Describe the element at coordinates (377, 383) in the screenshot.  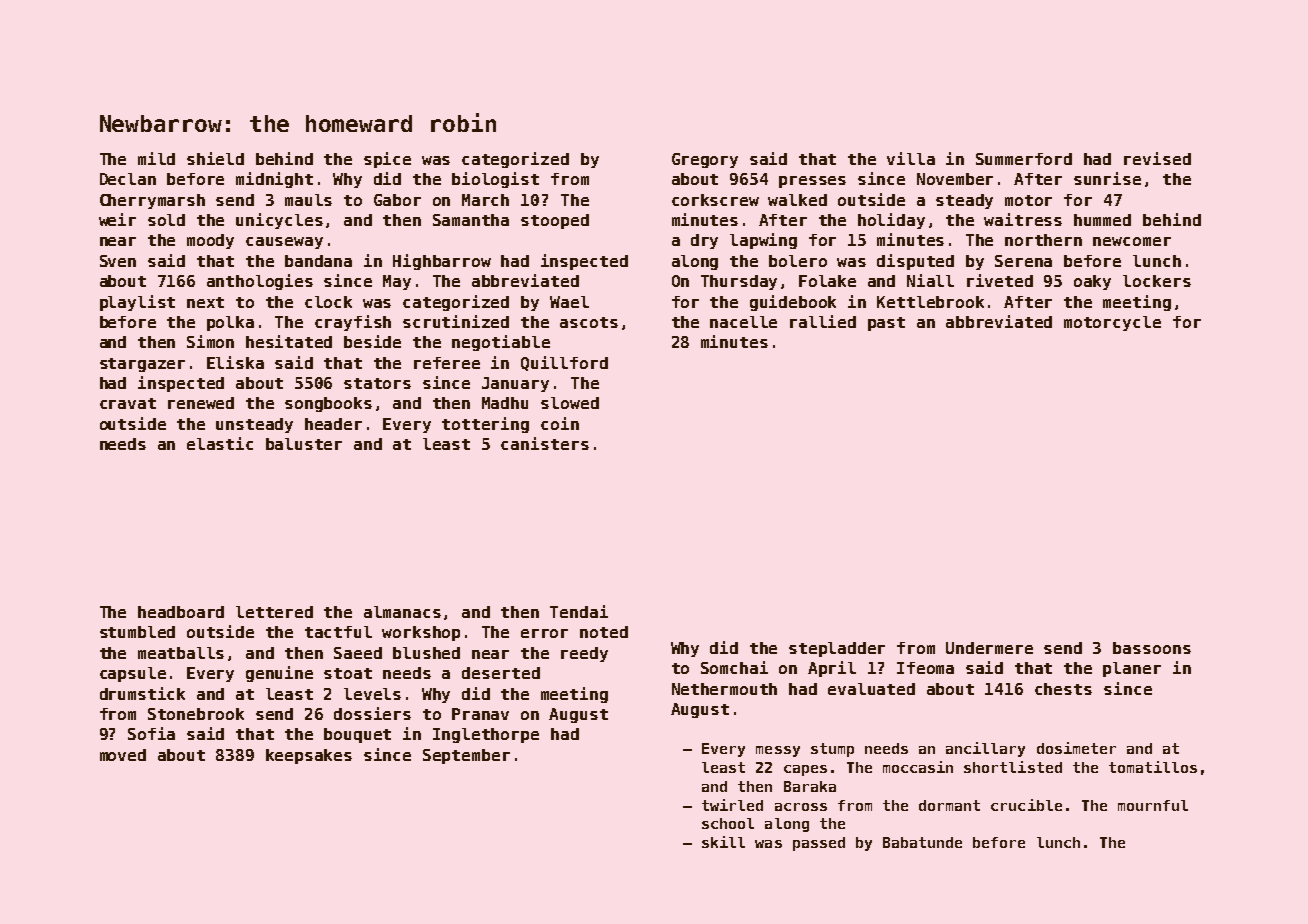
I see `stators` at that location.
